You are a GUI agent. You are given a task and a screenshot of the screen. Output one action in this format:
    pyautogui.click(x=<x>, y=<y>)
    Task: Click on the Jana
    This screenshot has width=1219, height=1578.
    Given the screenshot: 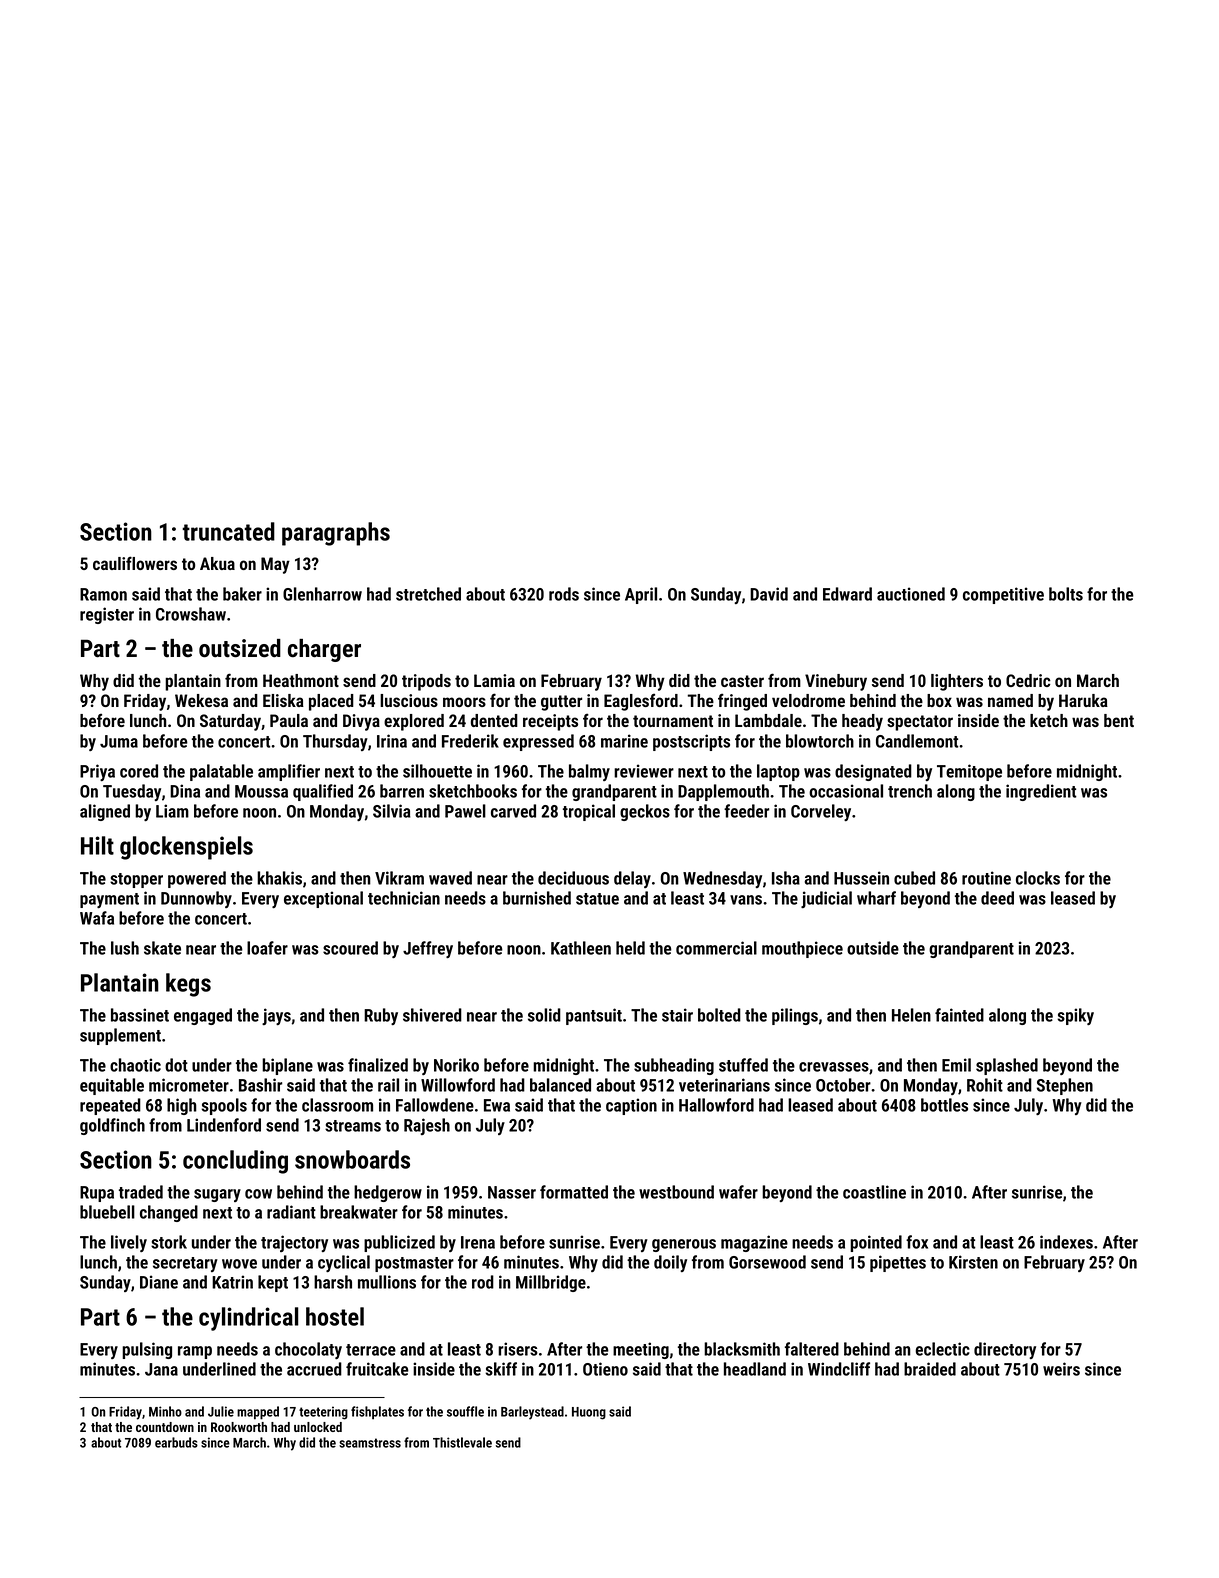 What is the action you would take?
    pyautogui.click(x=161, y=1369)
